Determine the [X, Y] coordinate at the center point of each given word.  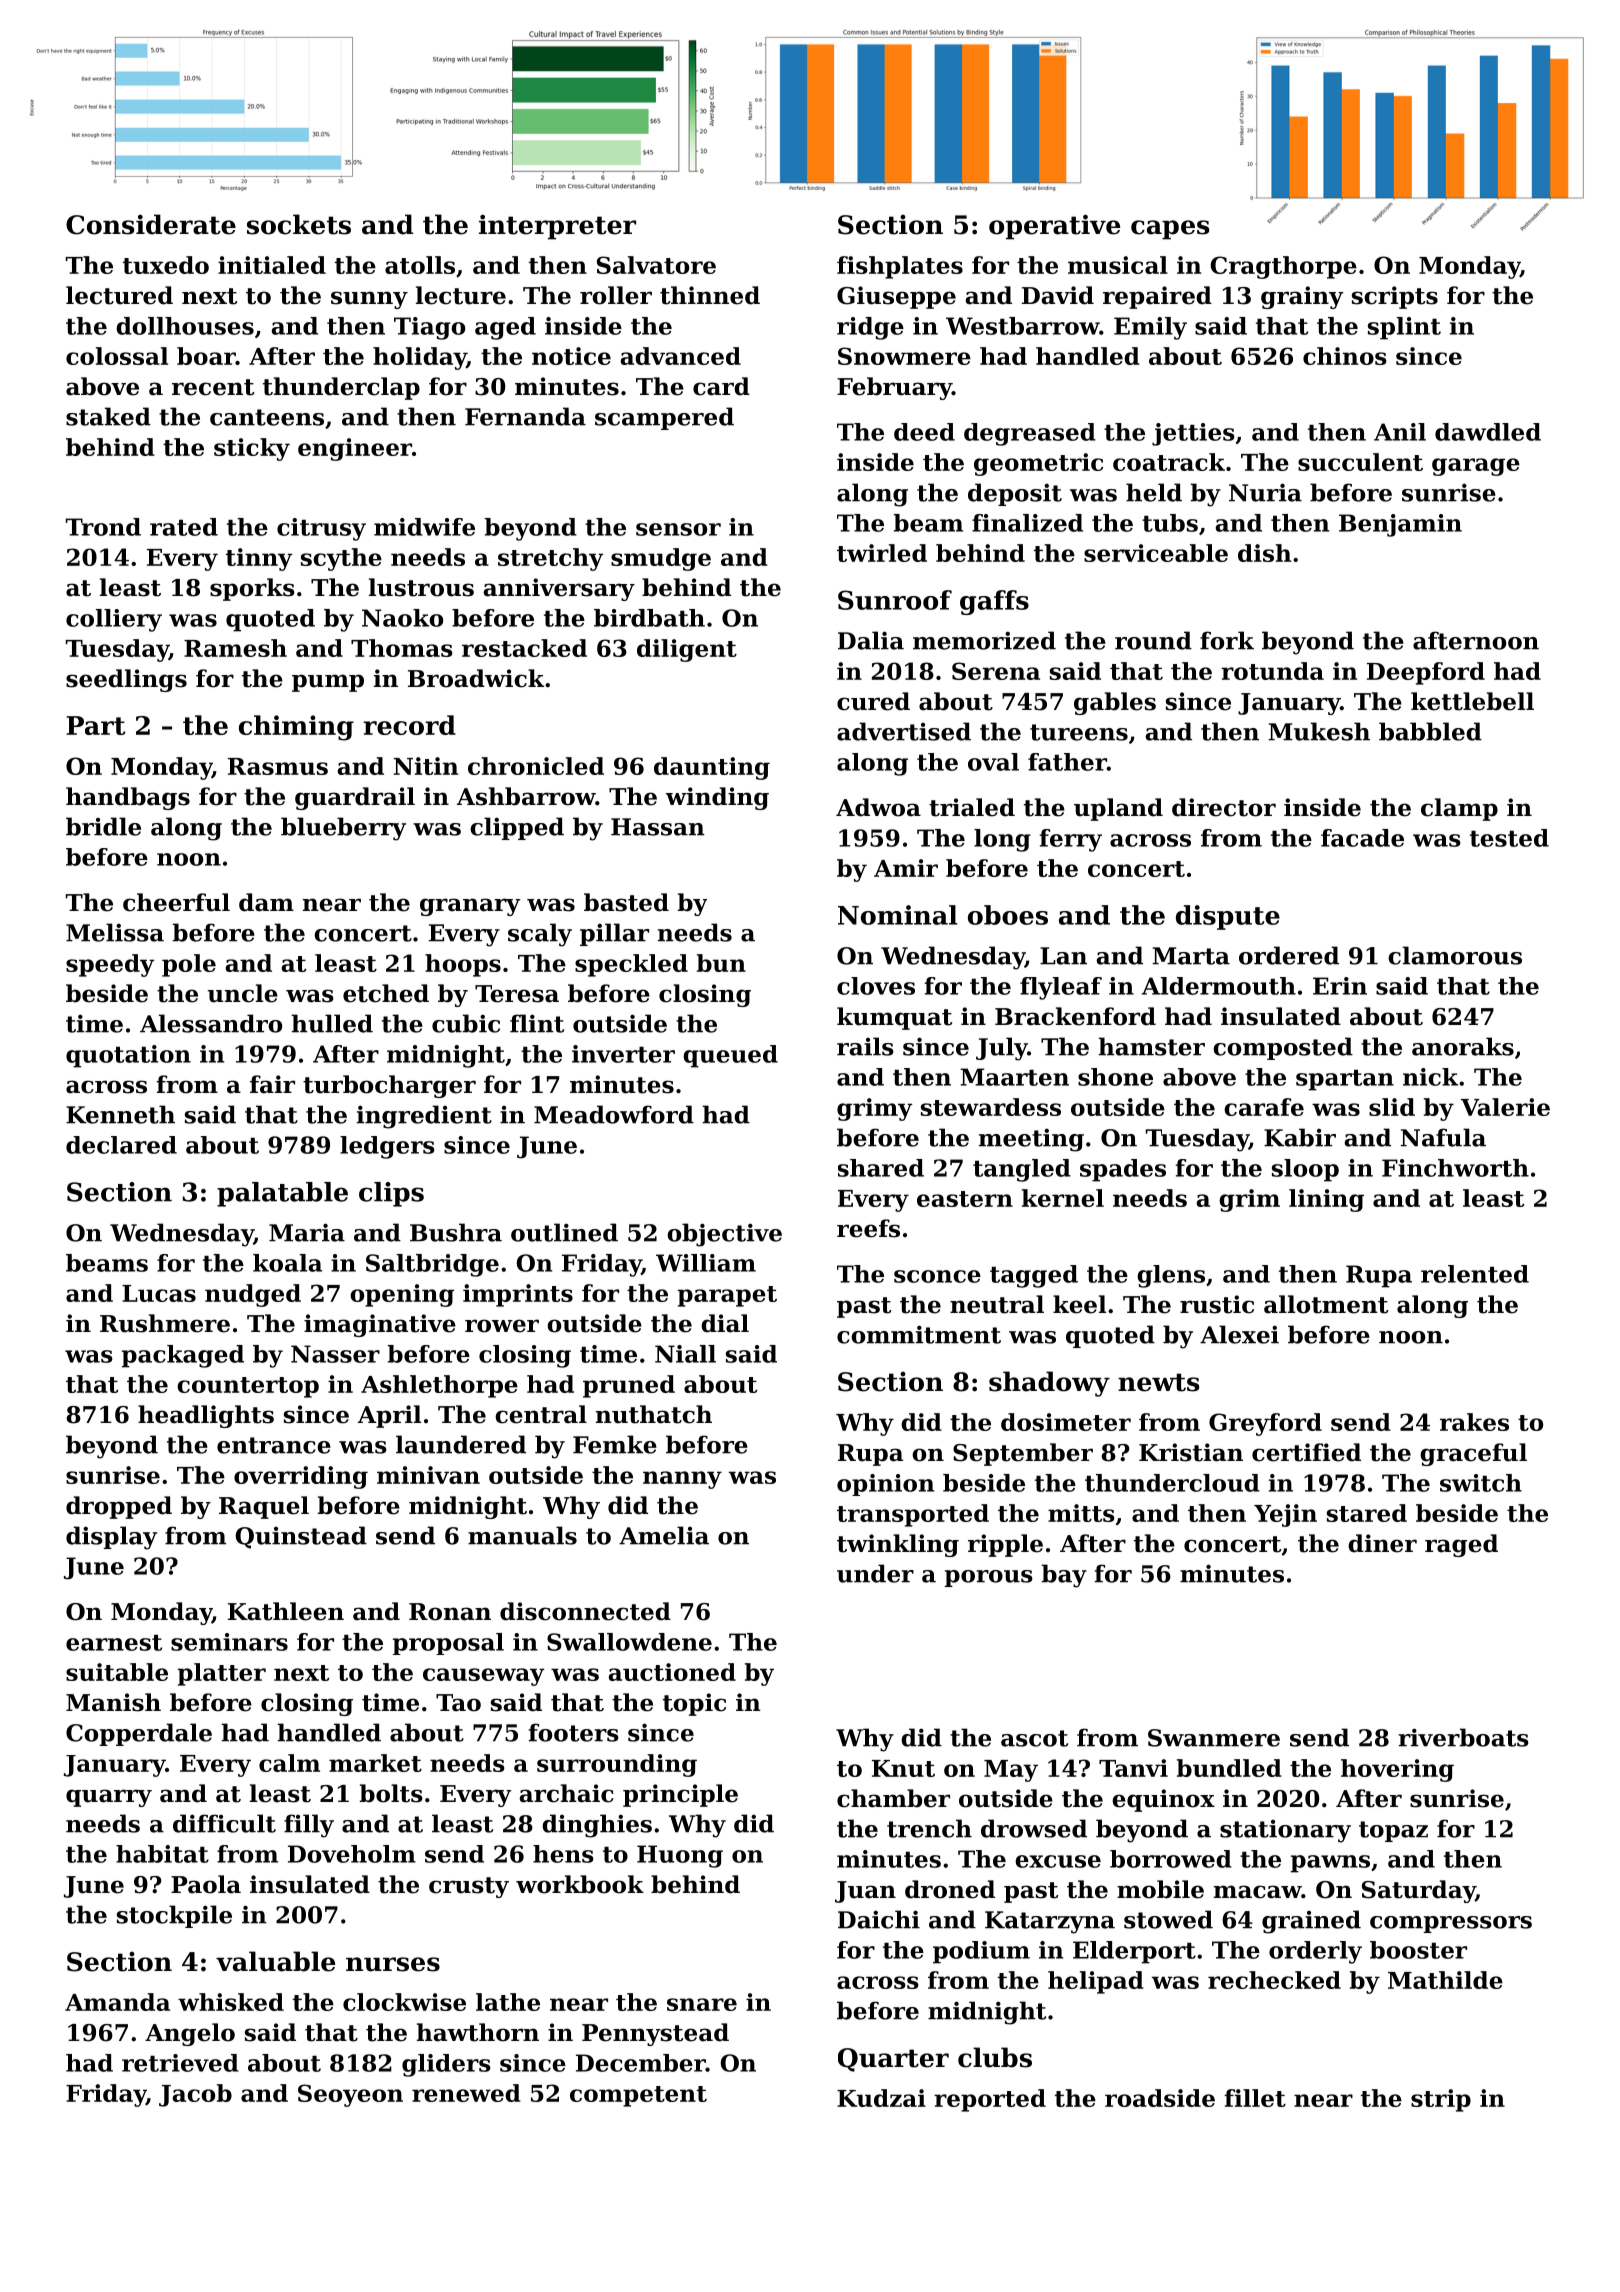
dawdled [1488, 432]
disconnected [585, 1611]
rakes [1474, 1422]
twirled [882, 553]
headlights [206, 1416]
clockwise [404, 2002]
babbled [1430, 731]
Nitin [426, 766]
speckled [631, 965]
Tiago [429, 328]
